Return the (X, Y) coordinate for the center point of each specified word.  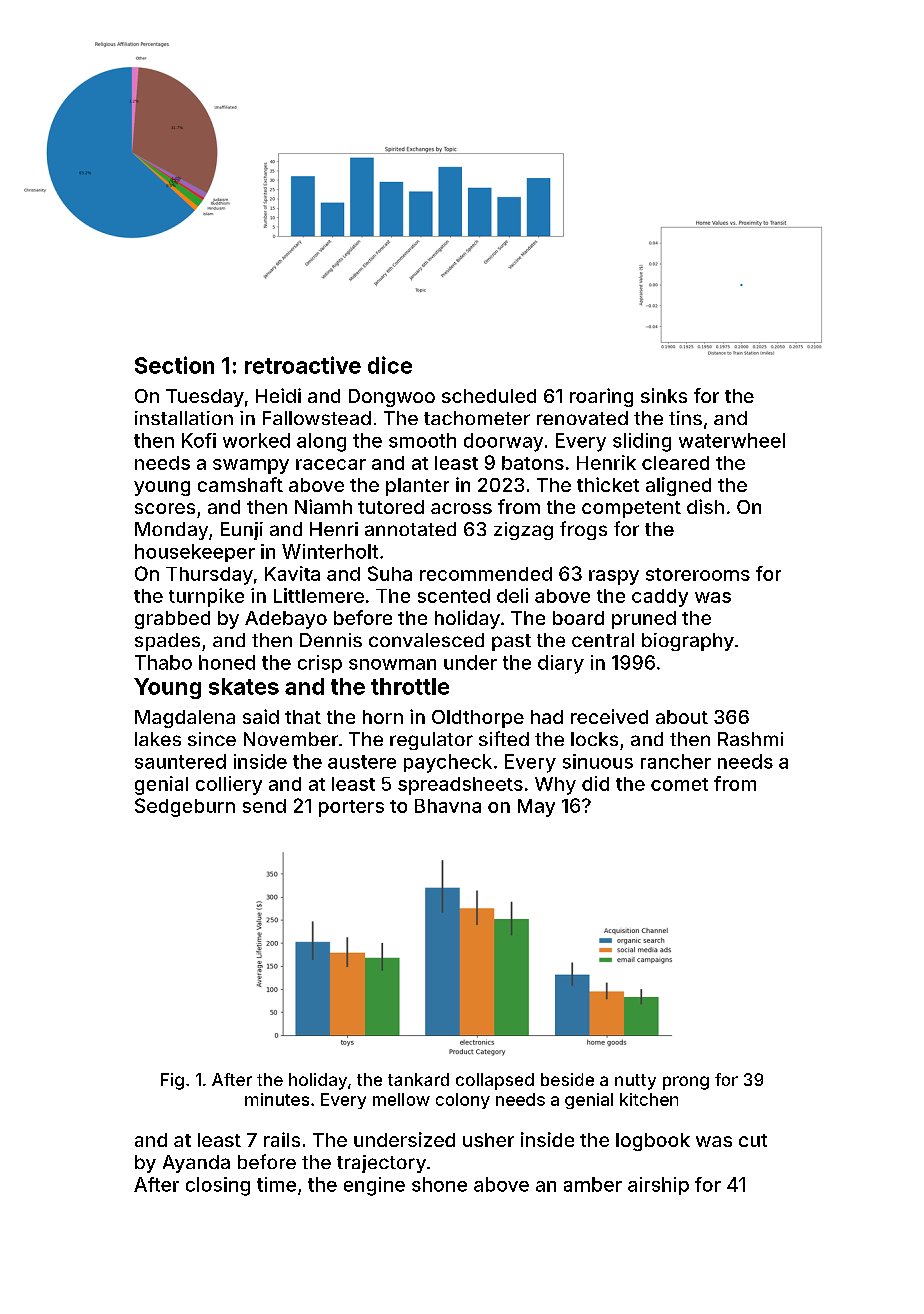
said (261, 716)
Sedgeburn (185, 807)
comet (679, 784)
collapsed (495, 1081)
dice (390, 365)
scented (454, 596)
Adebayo (286, 620)
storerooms (698, 574)
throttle (410, 686)
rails (282, 1139)
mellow (401, 1099)
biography (688, 642)
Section (174, 365)
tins (685, 418)
